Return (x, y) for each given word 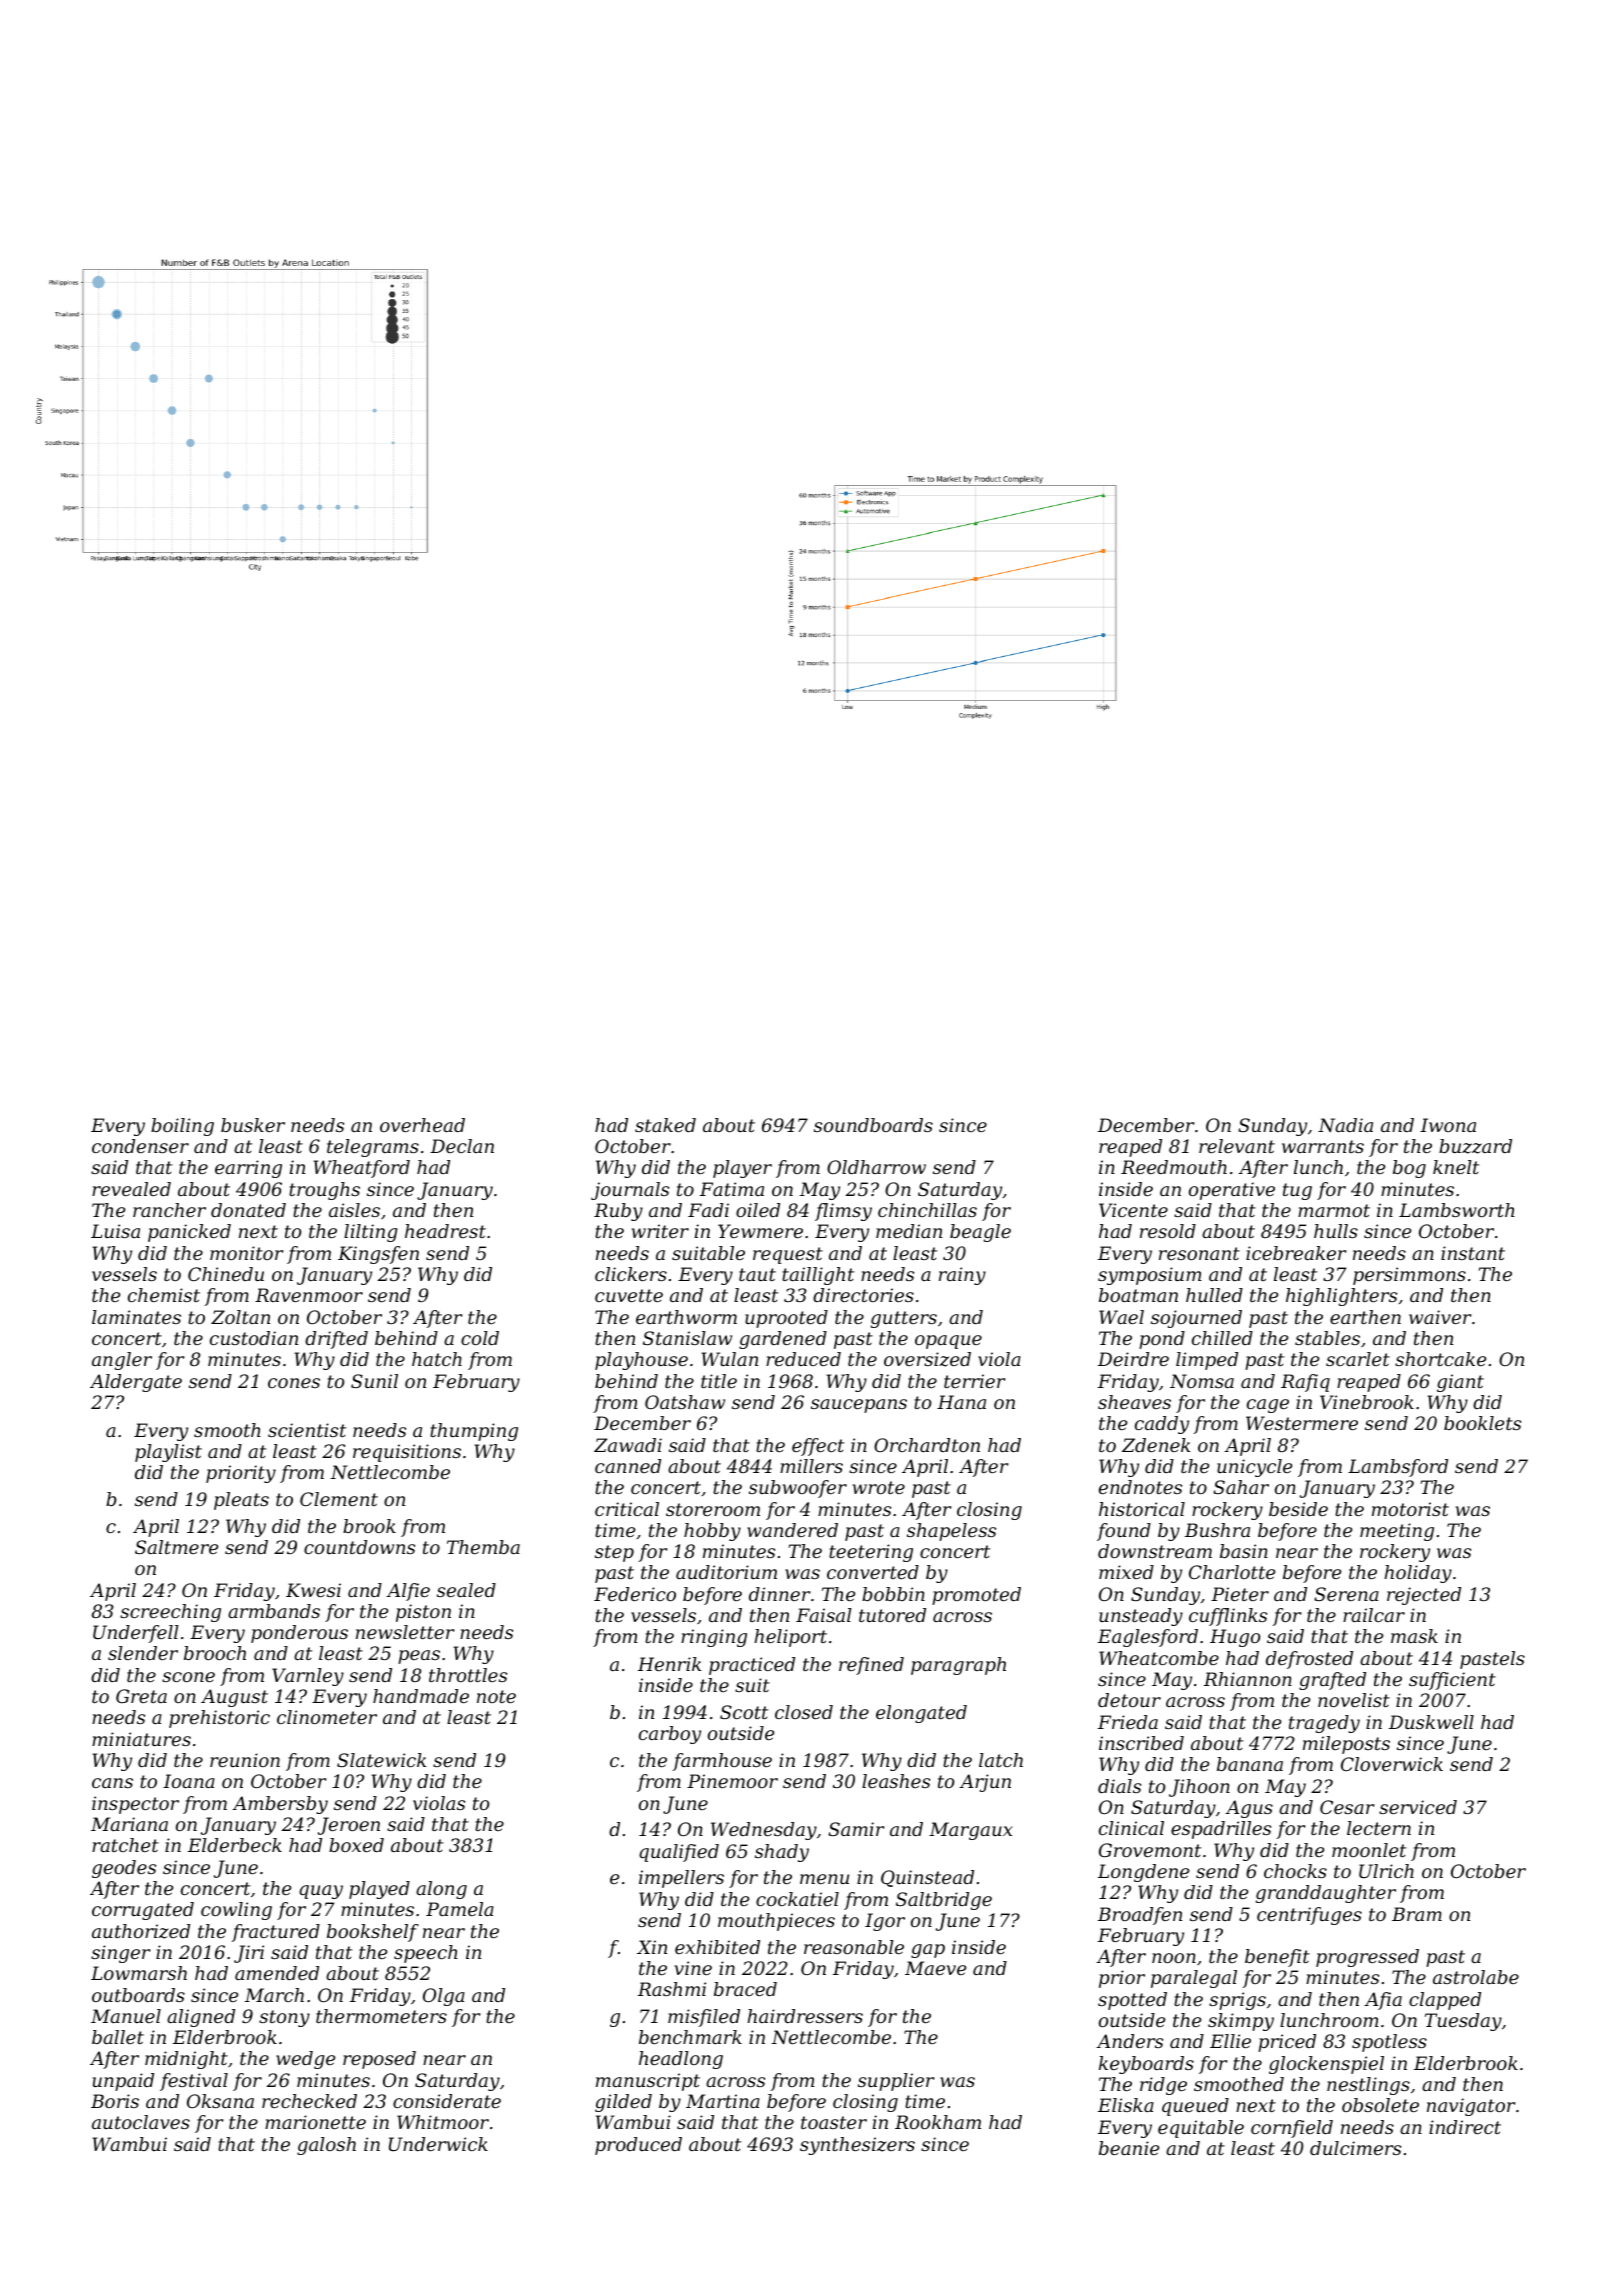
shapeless (951, 1532)
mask (1414, 1636)
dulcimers (1355, 2148)
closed (804, 1712)
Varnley (308, 1677)
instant (1473, 1253)
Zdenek (1156, 1445)
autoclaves (141, 2122)
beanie (1129, 2148)
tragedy (1324, 1724)
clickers (631, 1274)
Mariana (129, 1824)
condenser (140, 1146)
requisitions (407, 1453)
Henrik (669, 1664)
